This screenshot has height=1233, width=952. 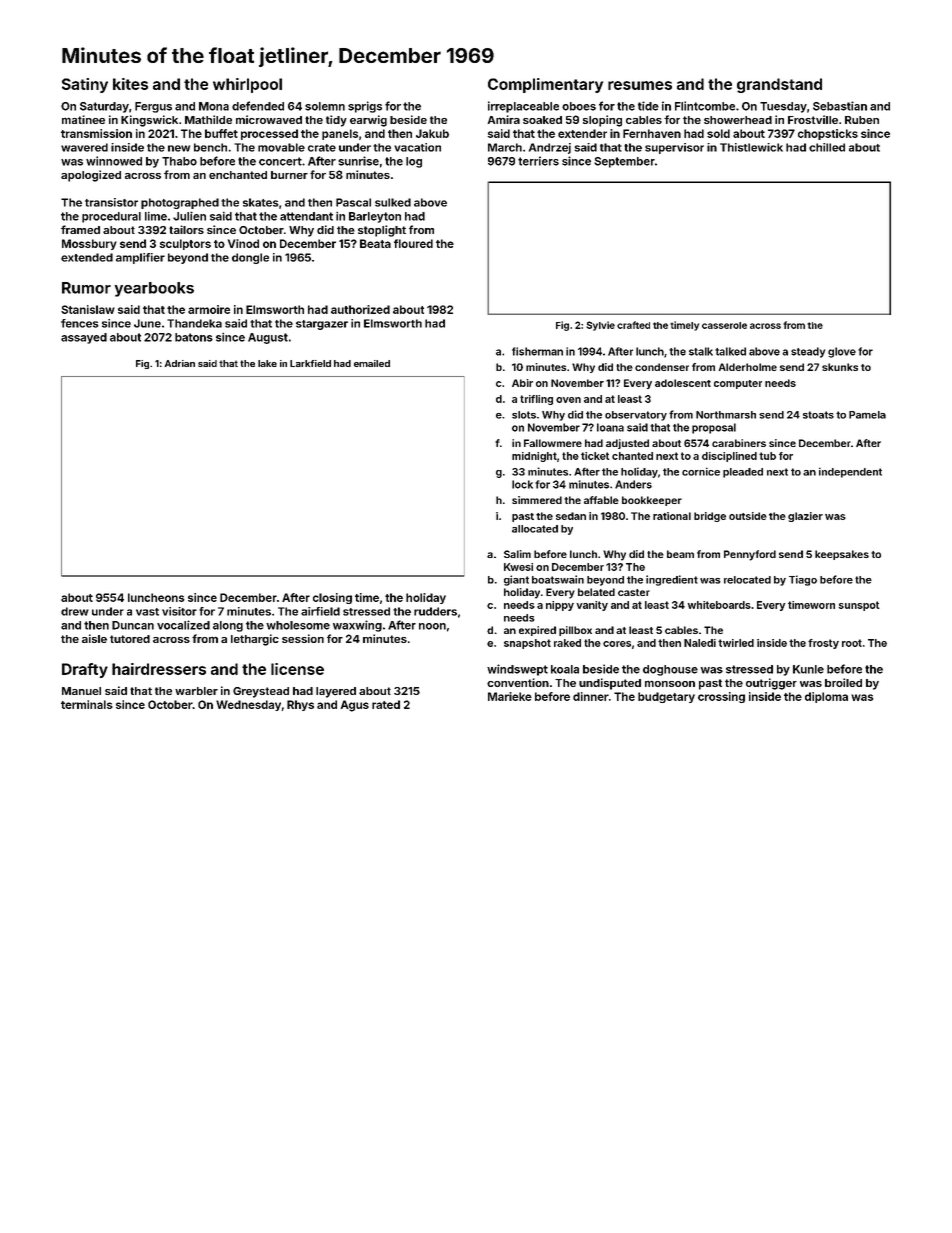 What do you see at coordinates (719, 605) in the screenshot?
I see `whiteboards` at bounding box center [719, 605].
